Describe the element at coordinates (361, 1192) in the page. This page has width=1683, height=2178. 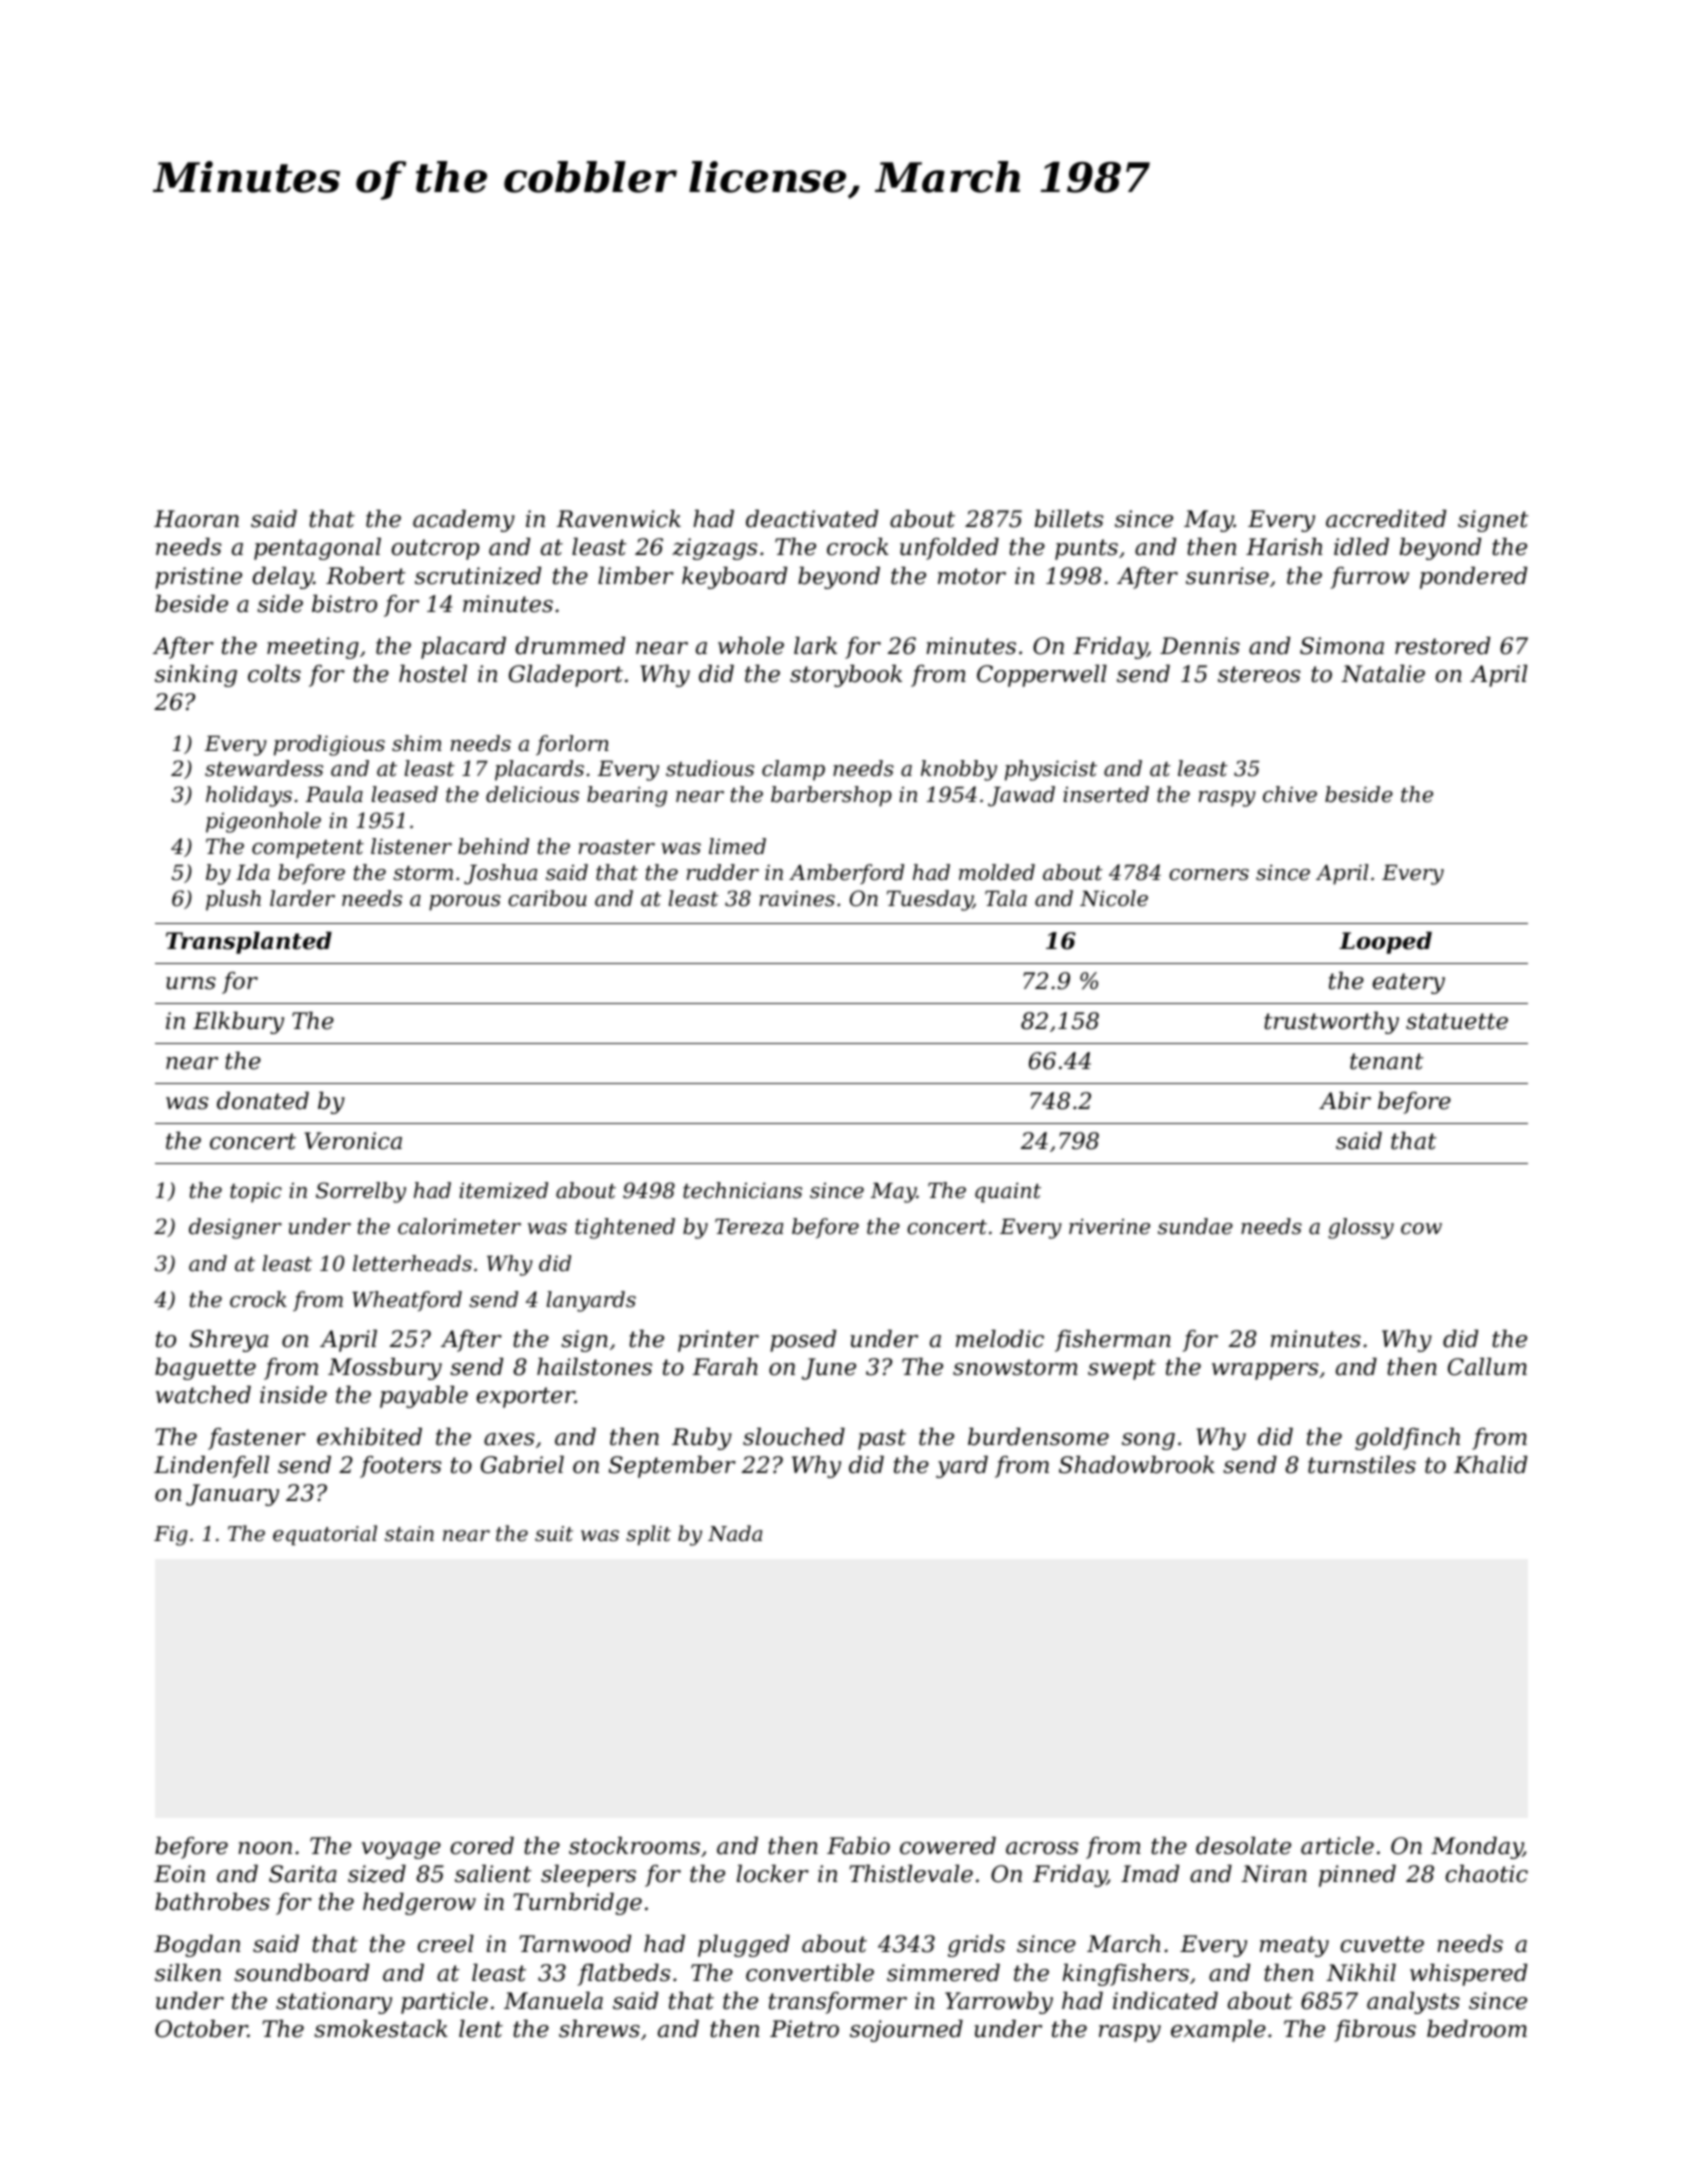
I see `Sorrelby` at that location.
